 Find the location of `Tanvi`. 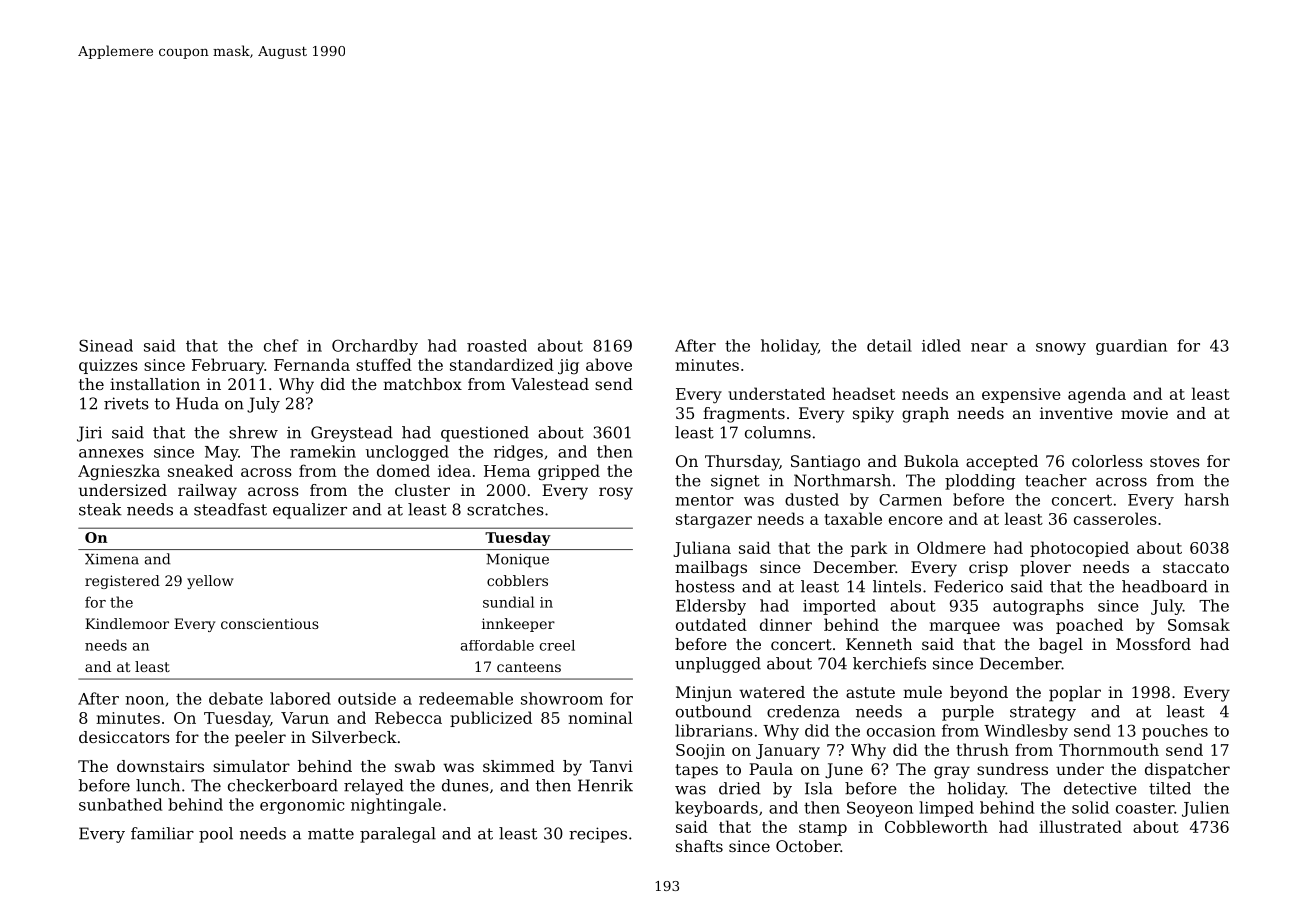

Tanvi is located at coordinates (611, 766).
